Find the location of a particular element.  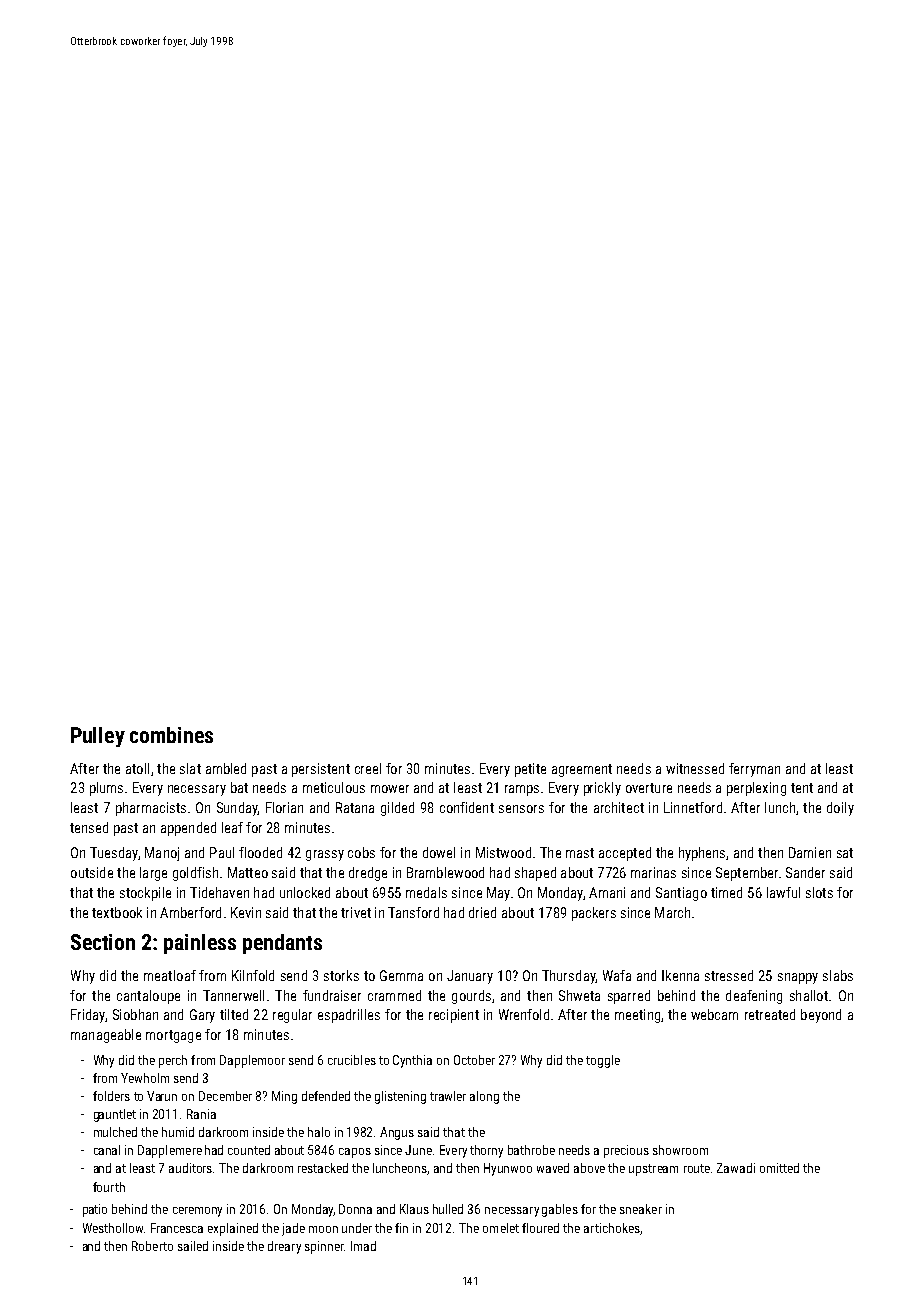

showroom is located at coordinates (680, 1150).
